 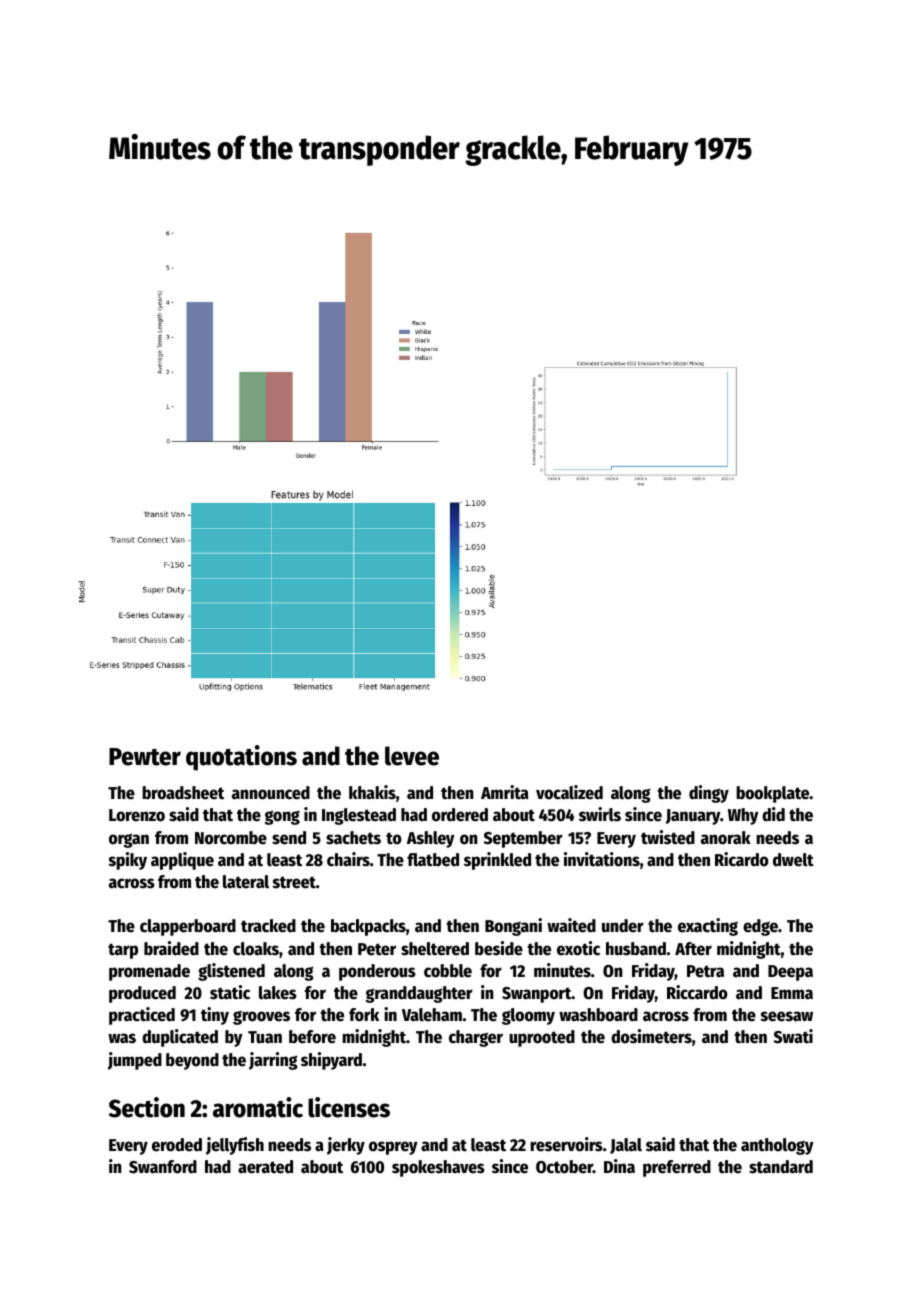 I want to click on osprey, so click(x=393, y=1148).
